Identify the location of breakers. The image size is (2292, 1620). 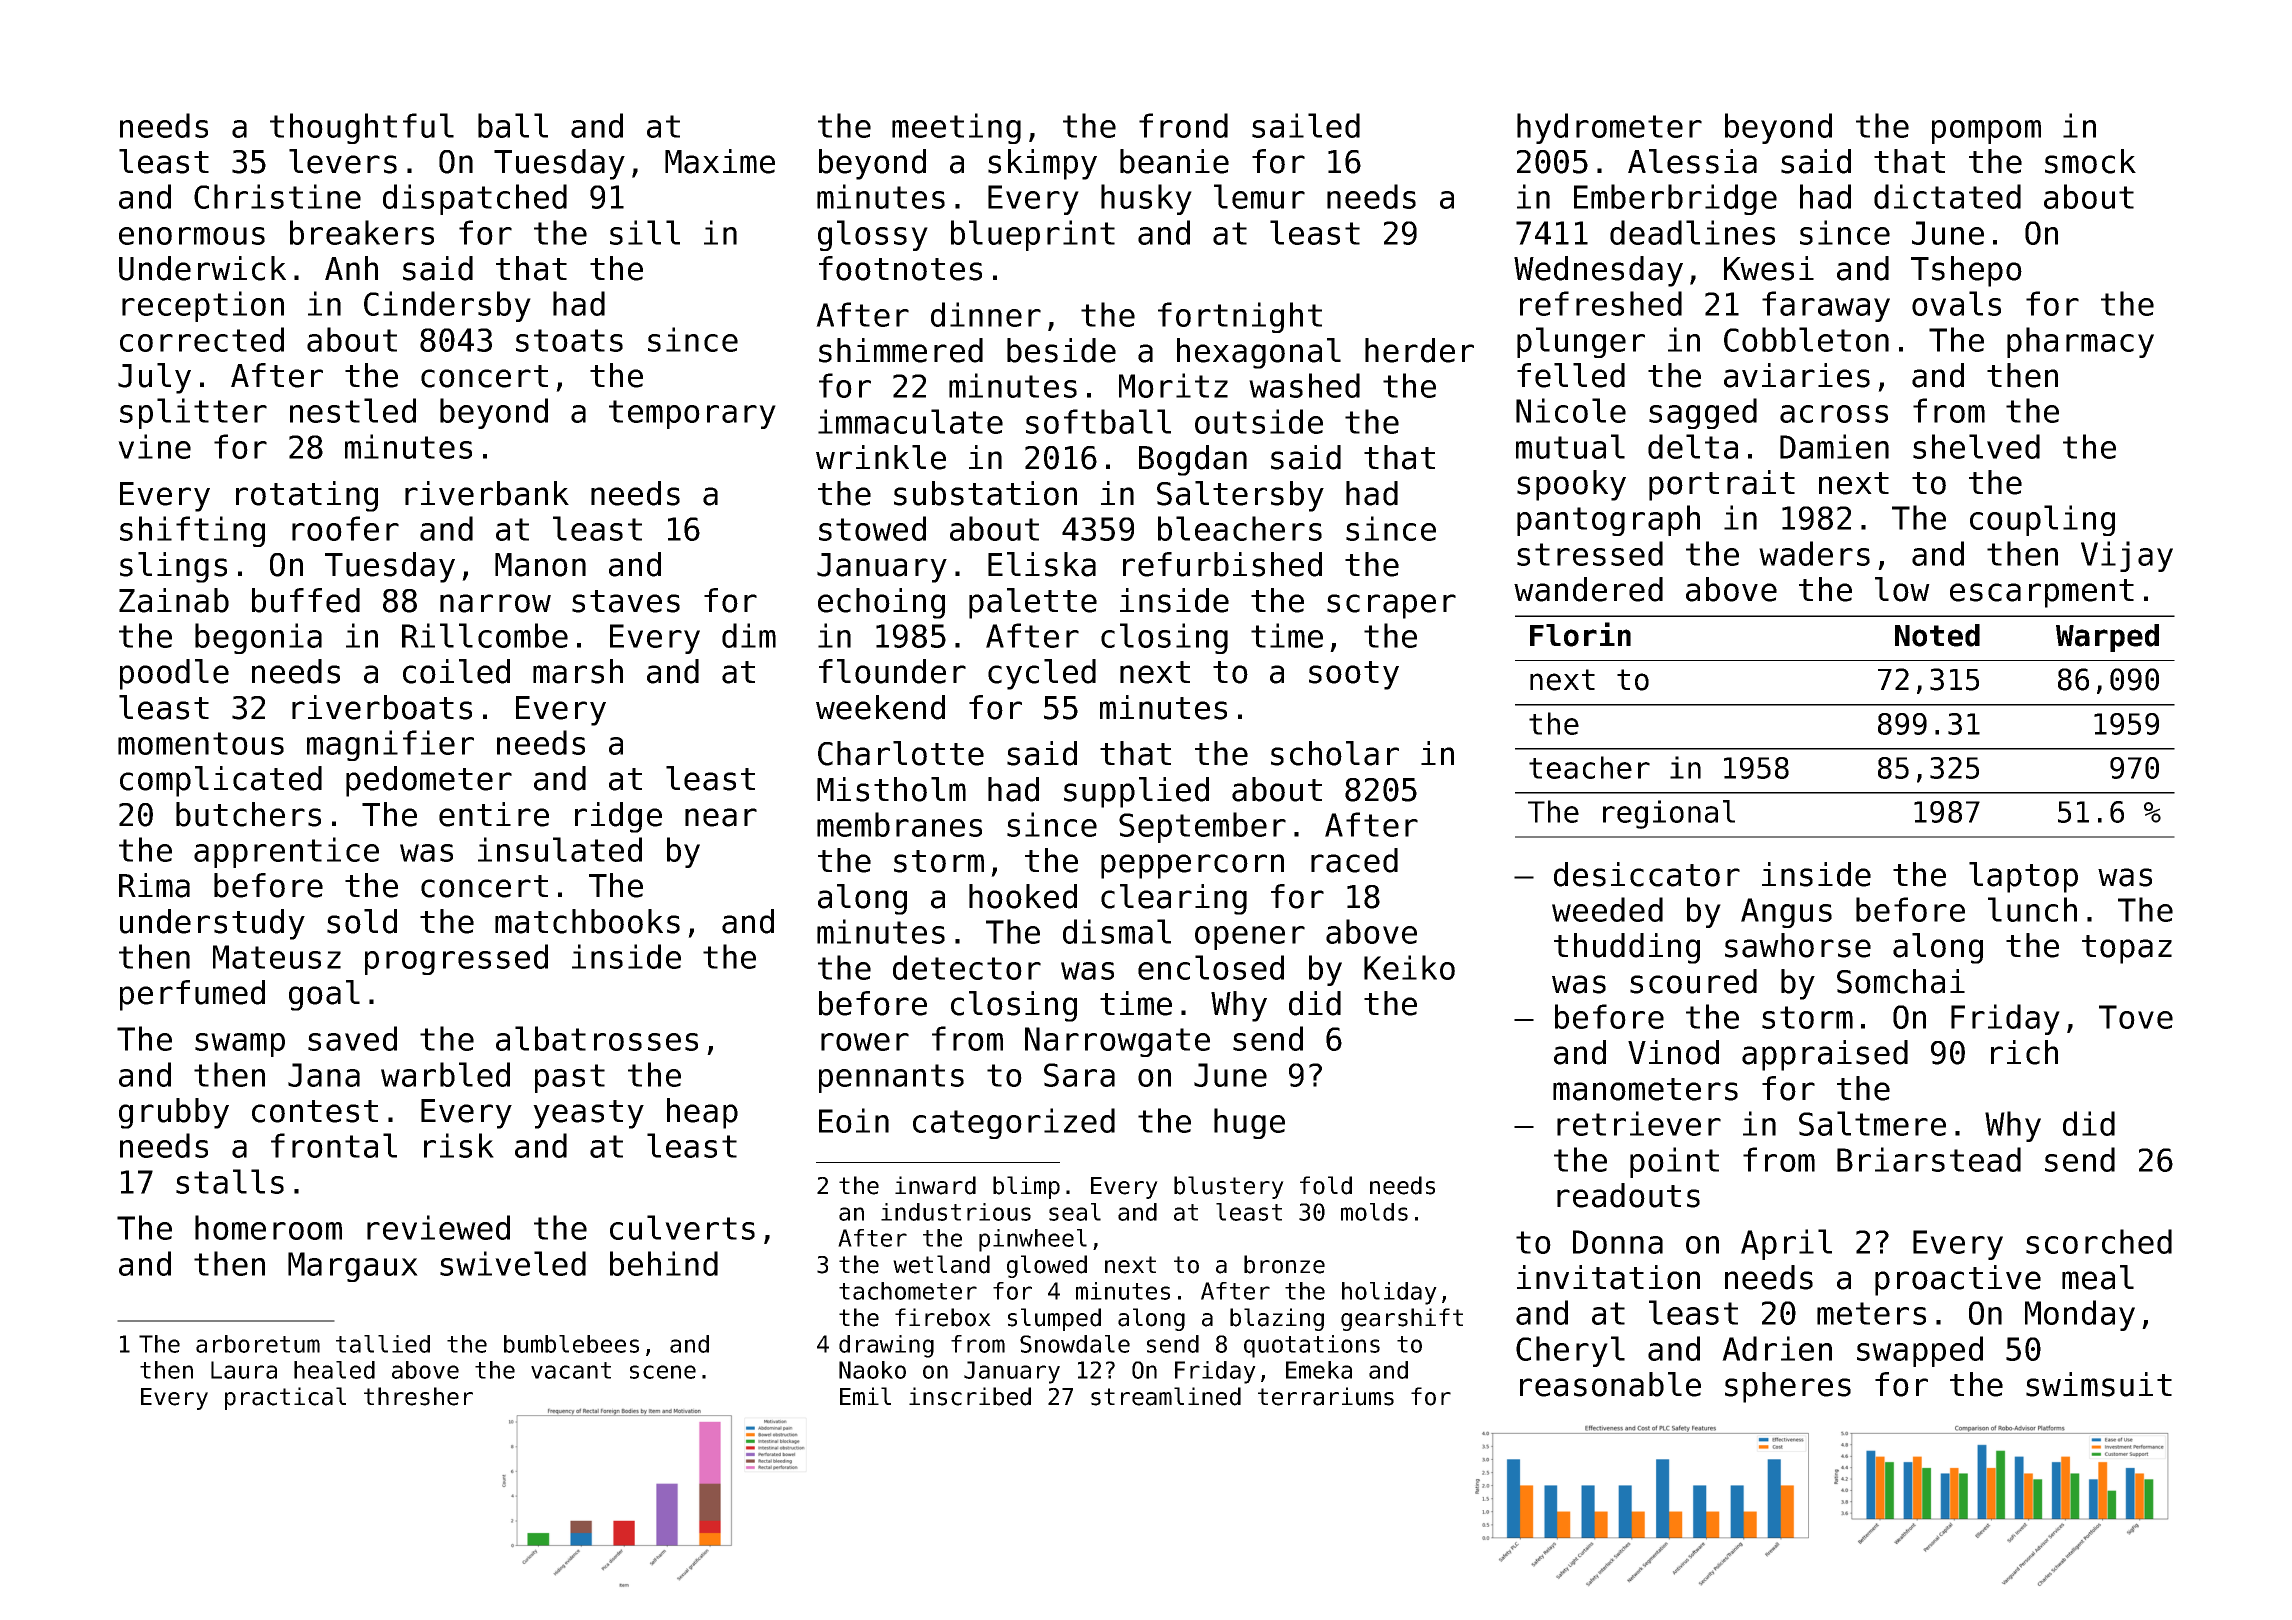
(362, 232).
